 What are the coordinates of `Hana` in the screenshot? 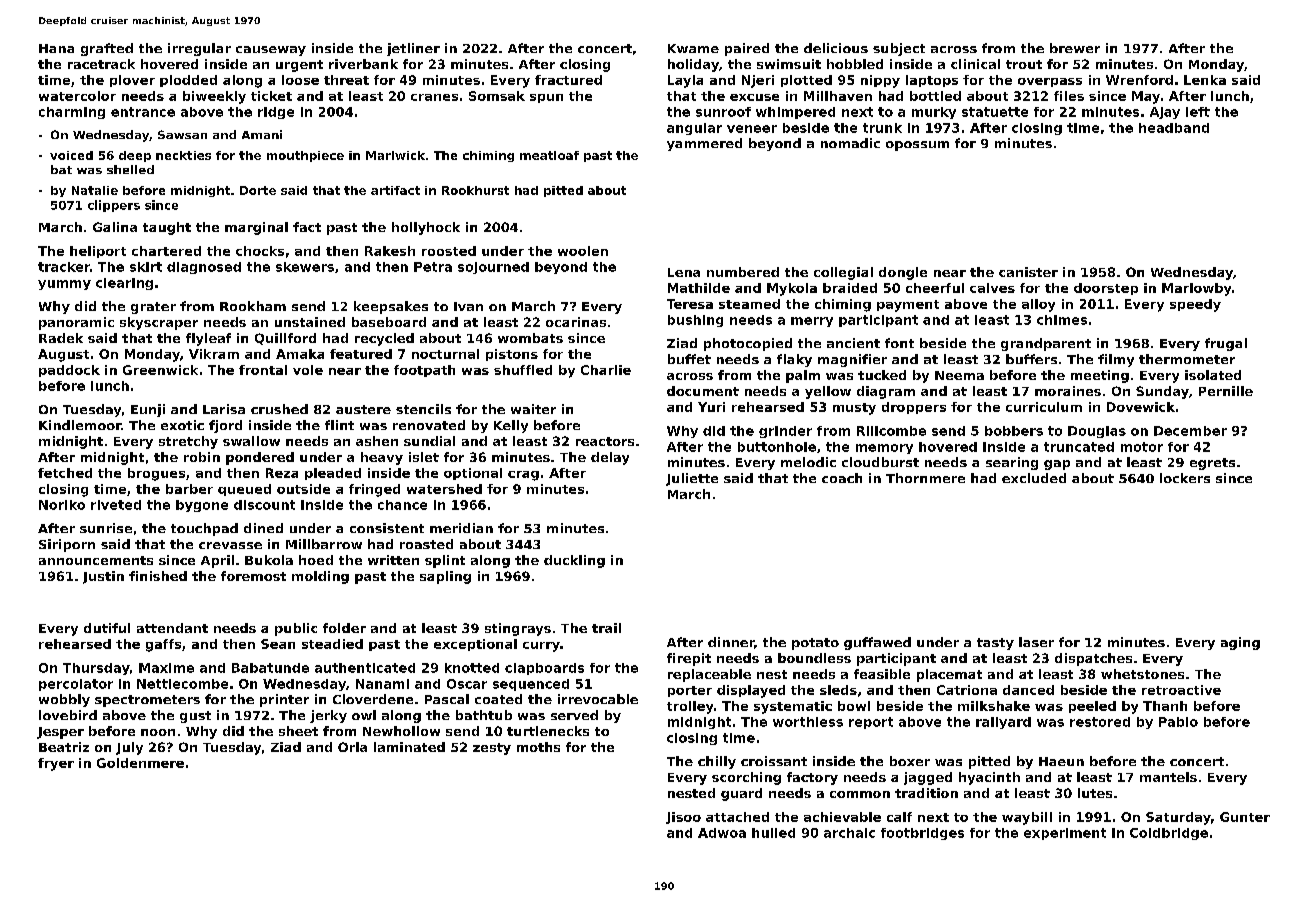 It's located at (56, 48).
